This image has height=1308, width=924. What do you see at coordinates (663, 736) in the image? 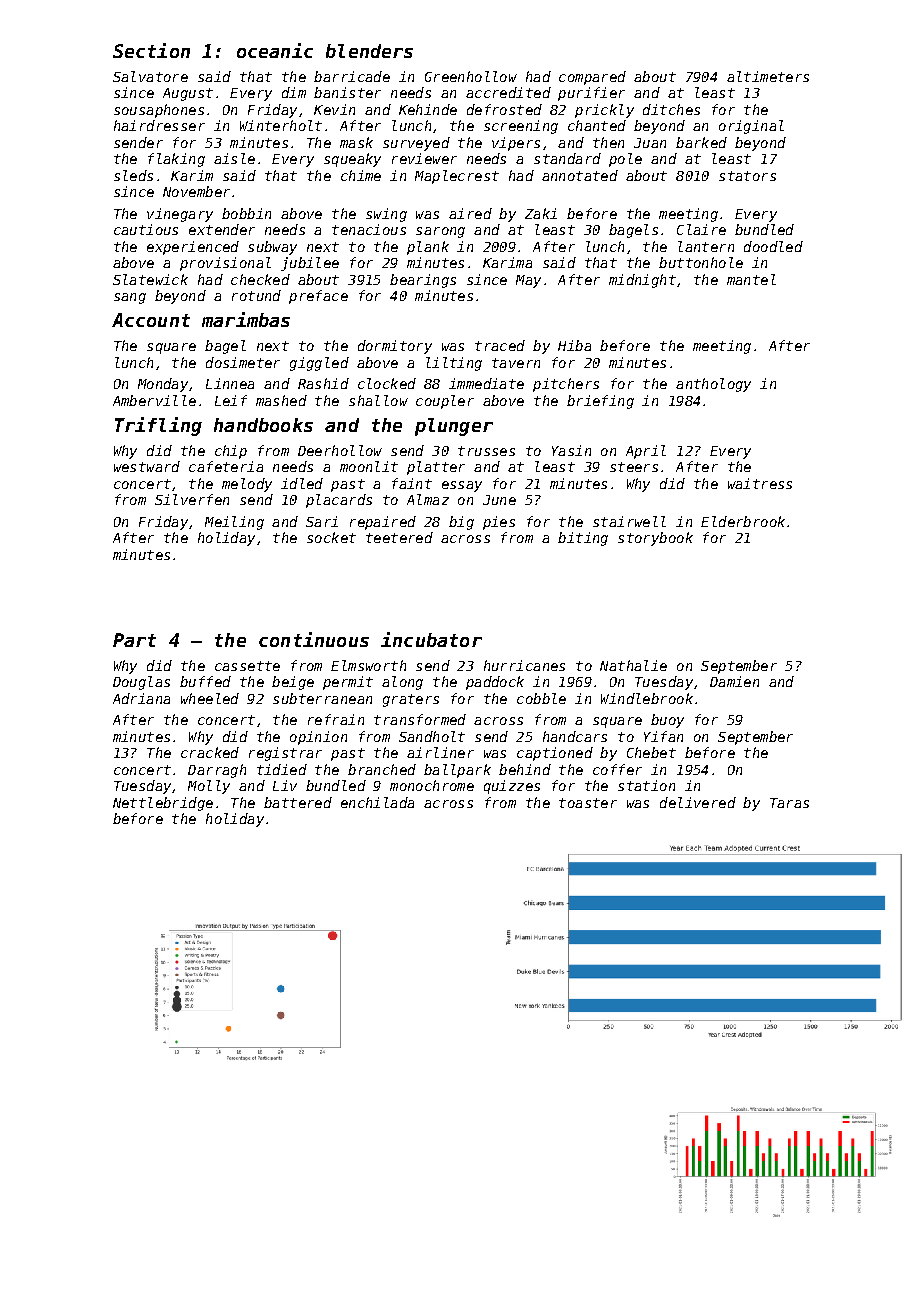
I see `Yifan` at bounding box center [663, 736].
